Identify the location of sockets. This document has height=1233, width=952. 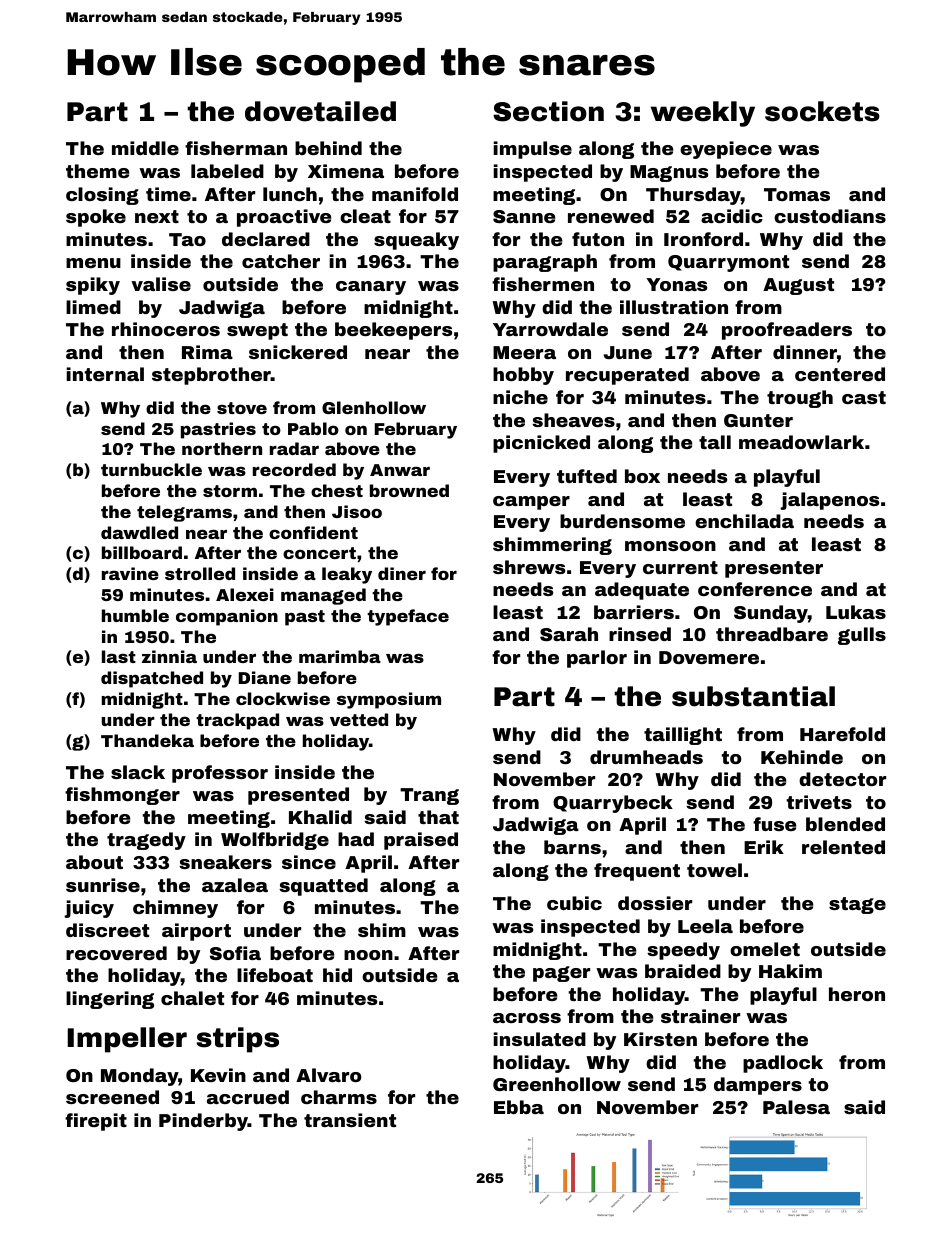
(822, 111).
